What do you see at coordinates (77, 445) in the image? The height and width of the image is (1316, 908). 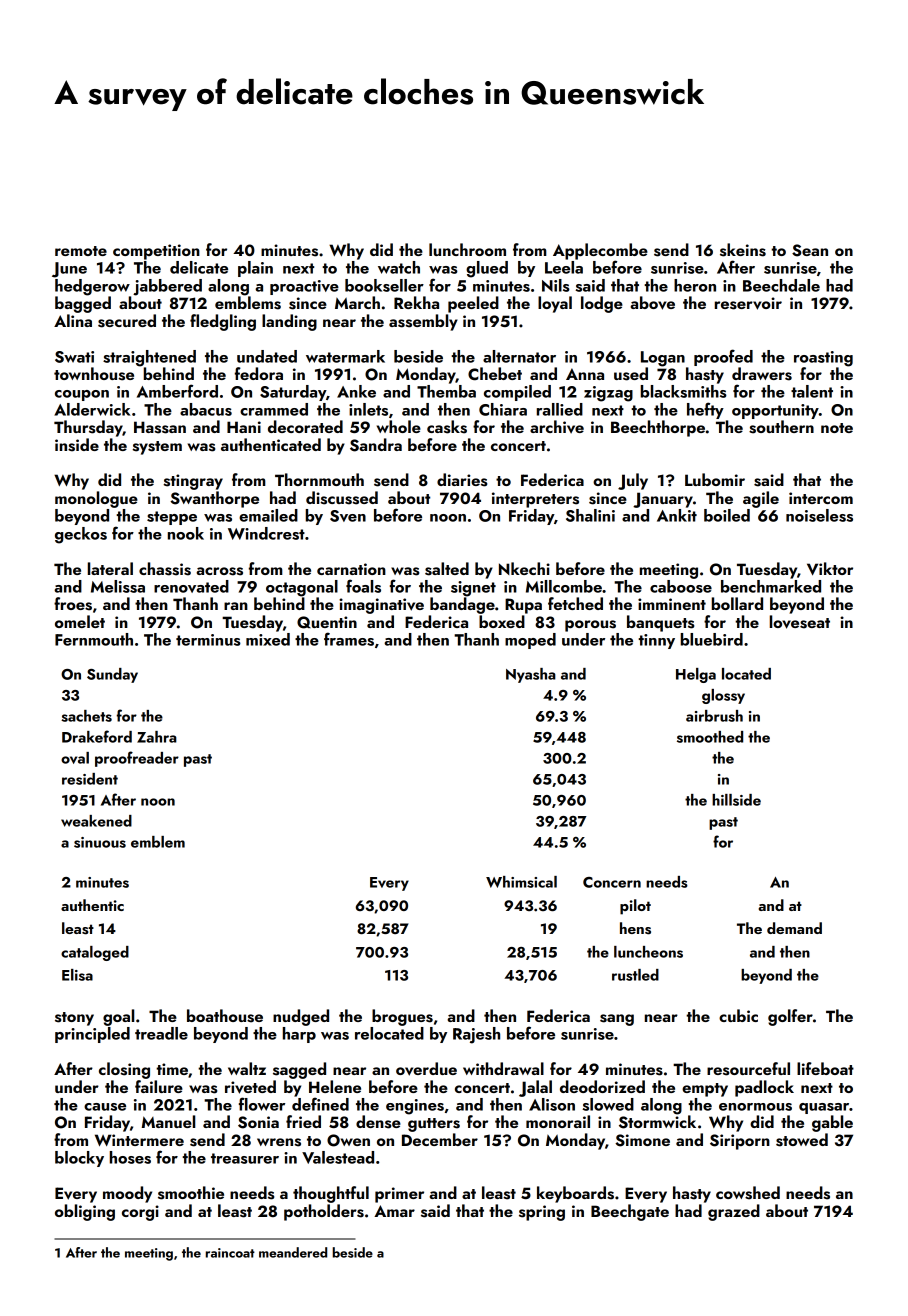 I see `inside` at bounding box center [77, 445].
